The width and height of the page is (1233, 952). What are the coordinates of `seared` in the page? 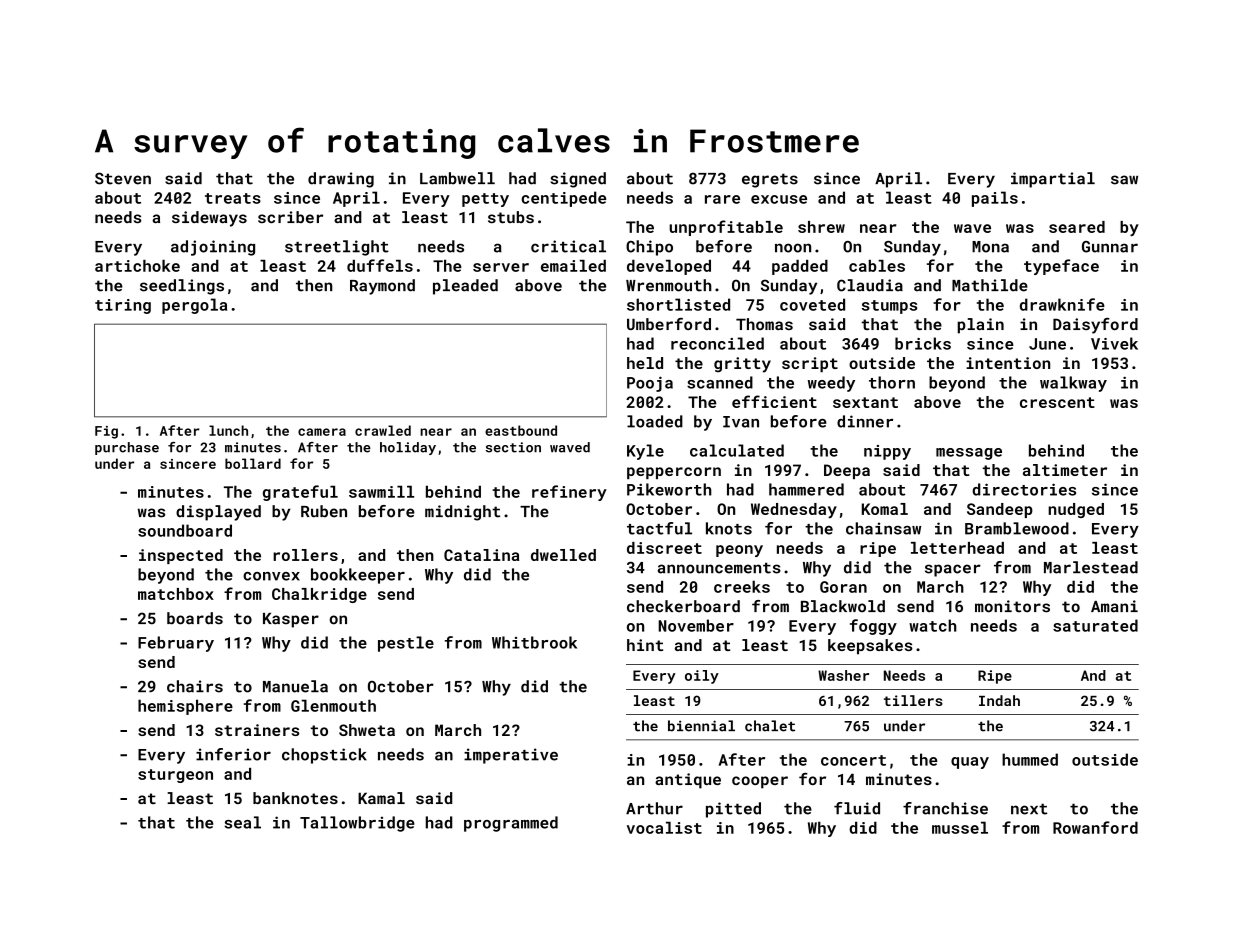 It's located at (1077, 227).
